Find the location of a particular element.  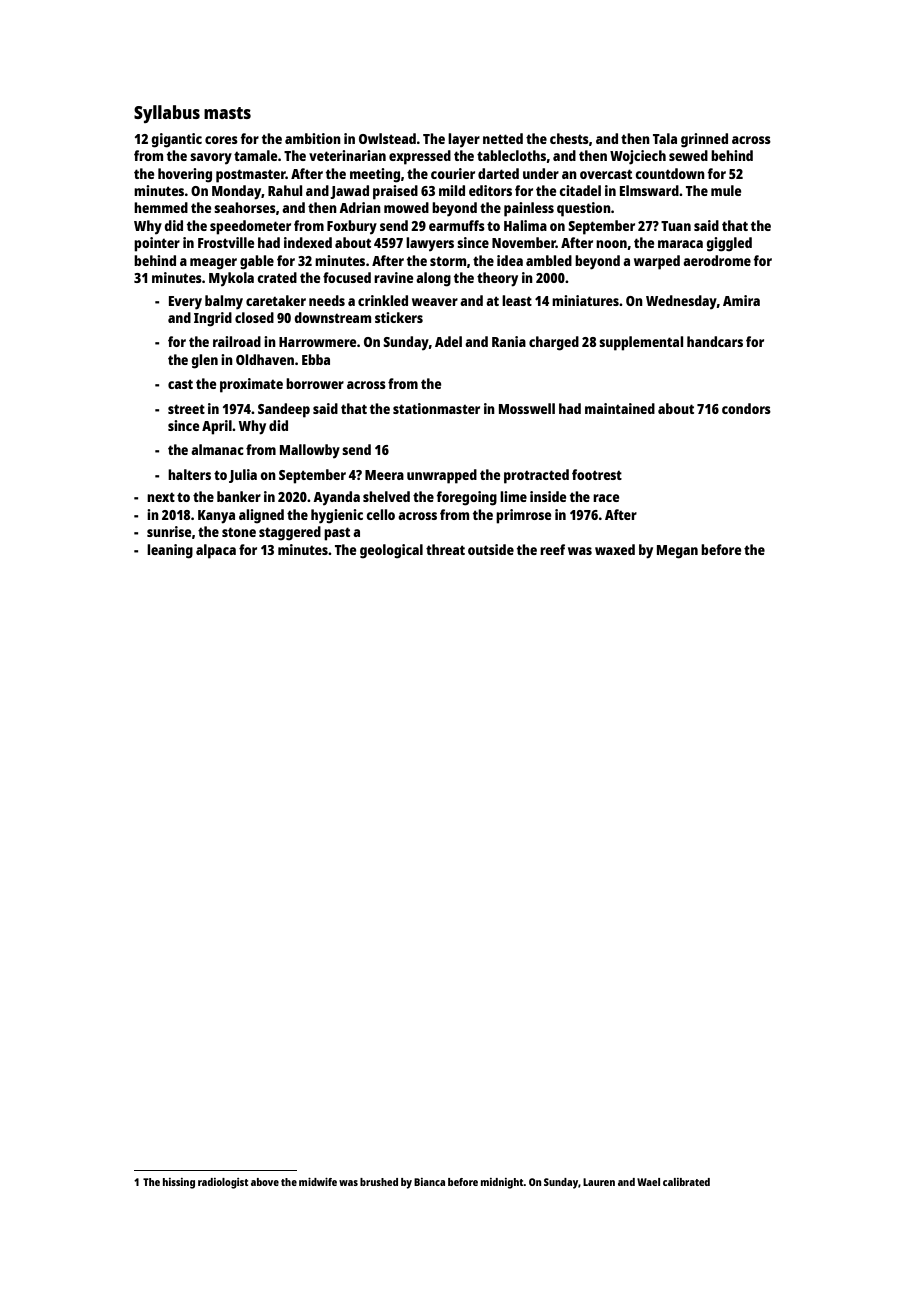

layer is located at coordinates (464, 140).
